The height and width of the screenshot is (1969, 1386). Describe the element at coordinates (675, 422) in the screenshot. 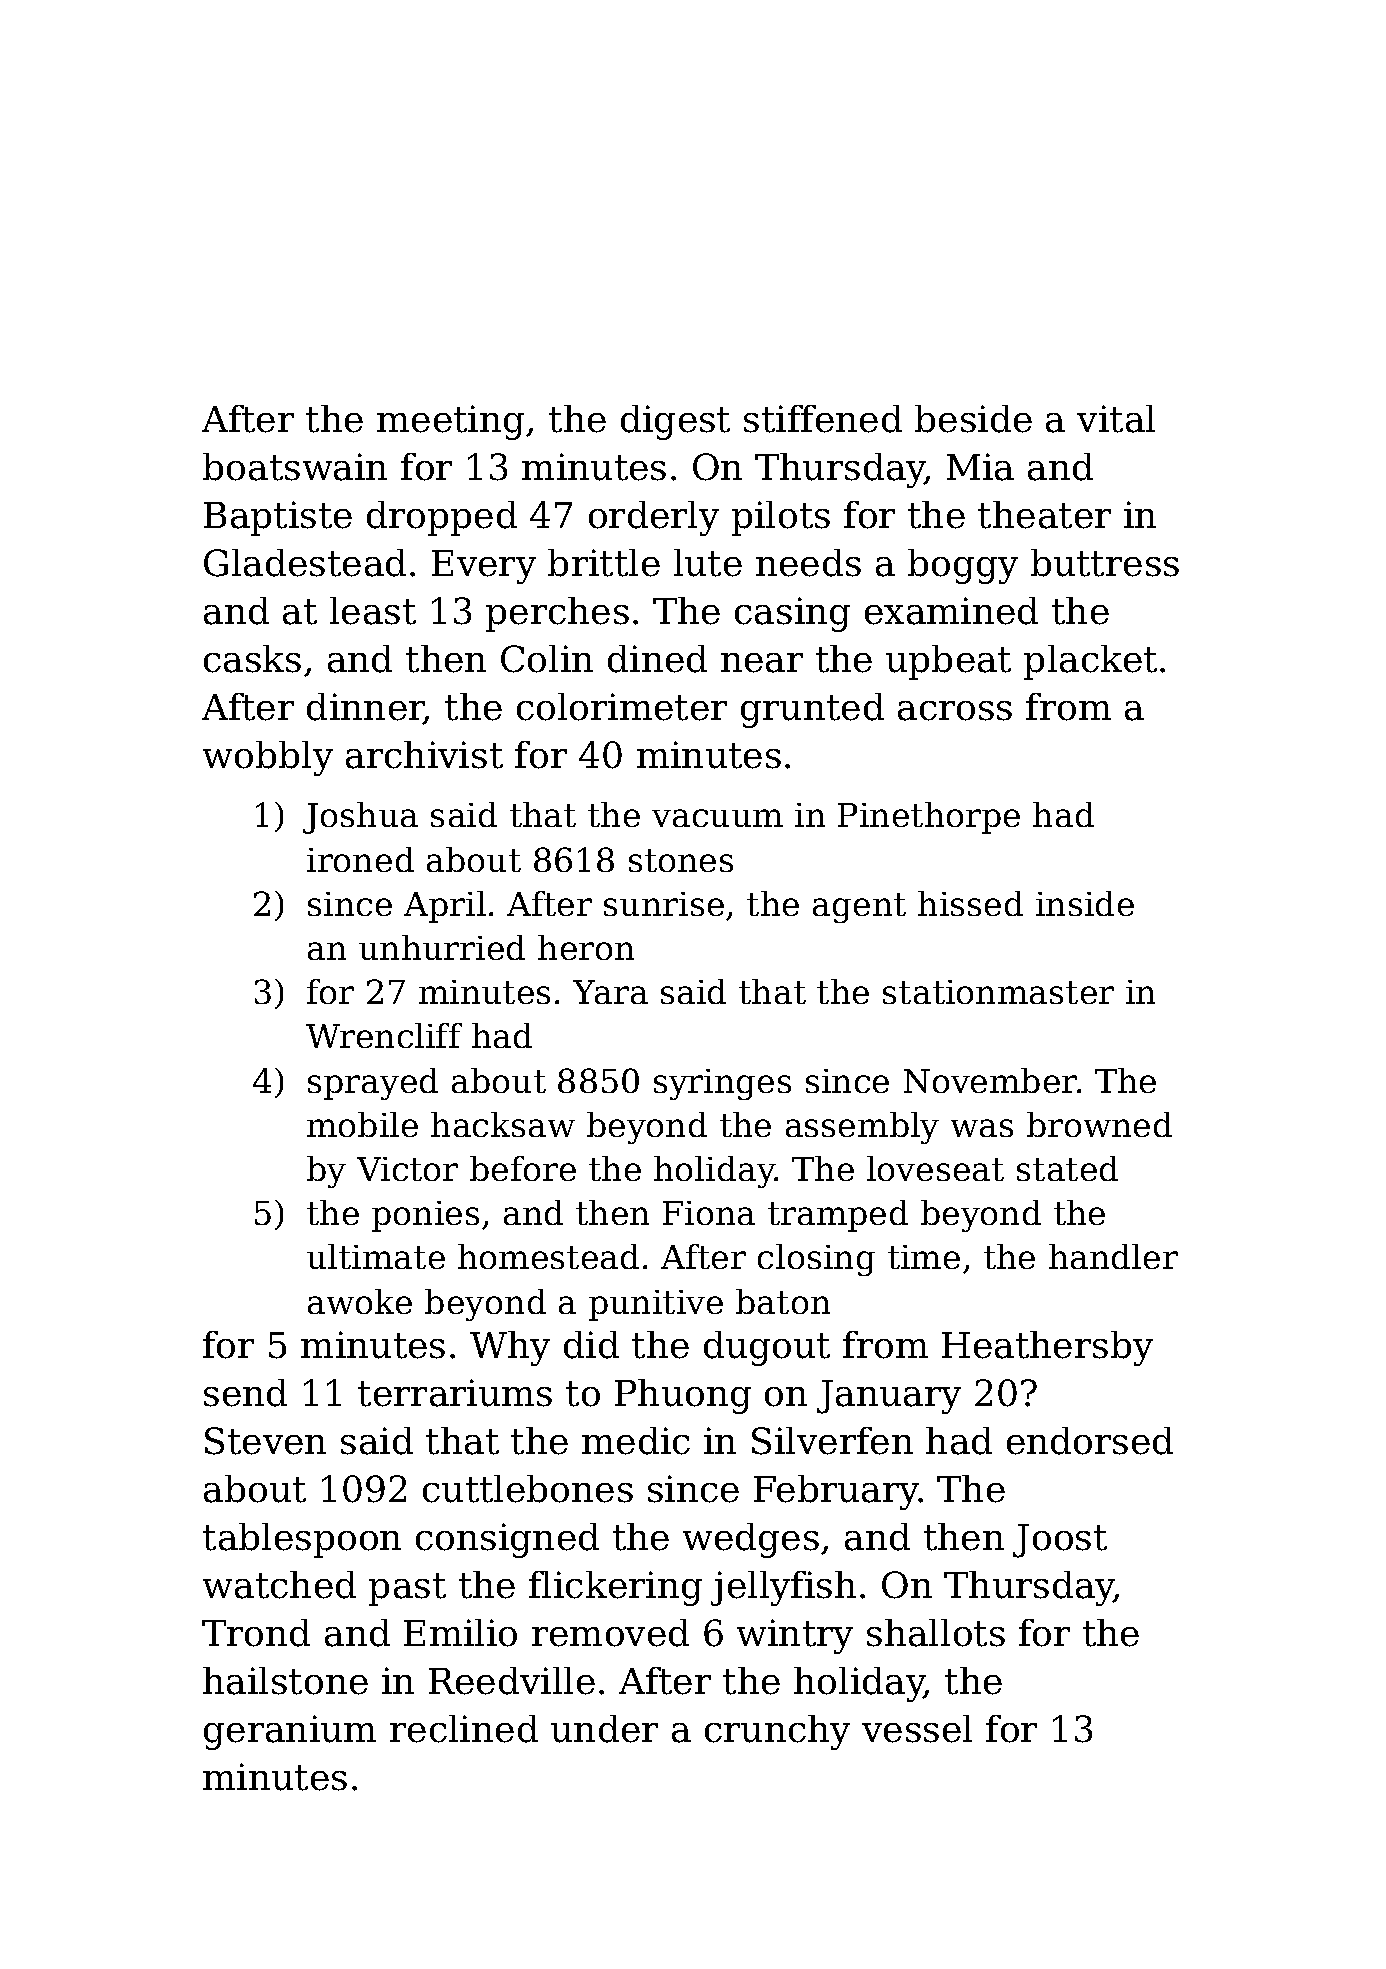

I see `digest` at that location.
